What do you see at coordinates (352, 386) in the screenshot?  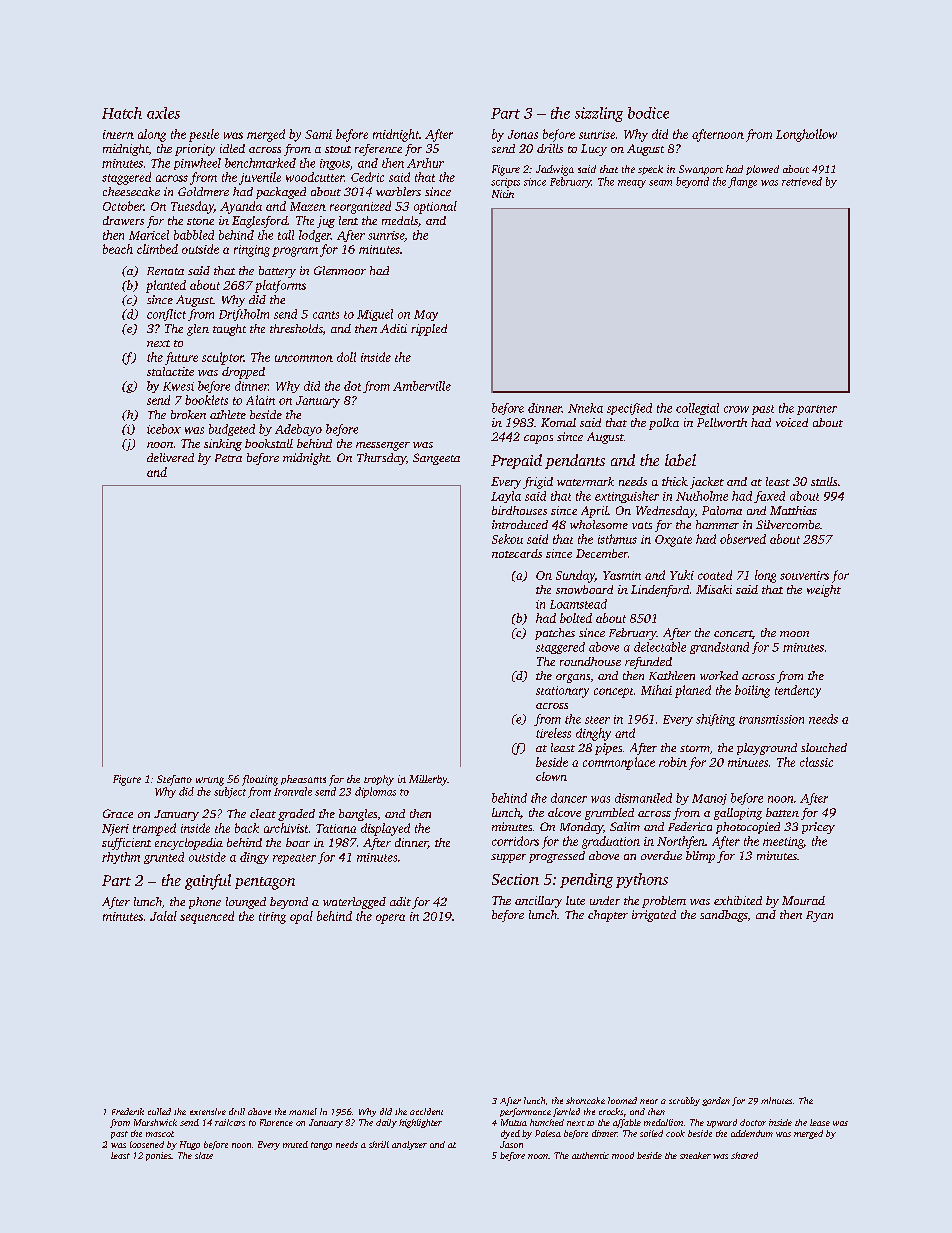 I see `dot` at bounding box center [352, 386].
